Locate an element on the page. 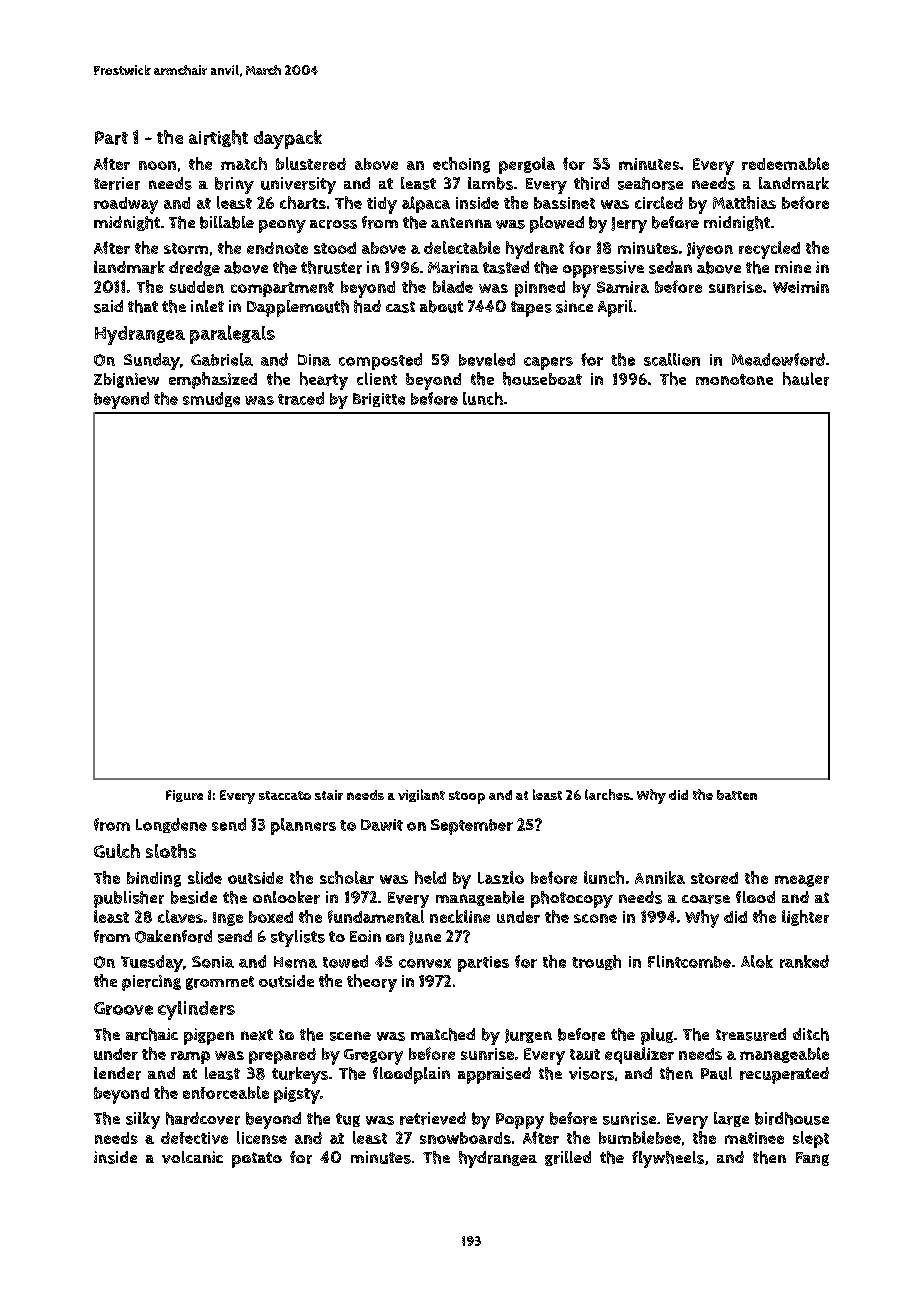 Image resolution: width=923 pixels, height=1311 pixels. stored is located at coordinates (714, 878).
